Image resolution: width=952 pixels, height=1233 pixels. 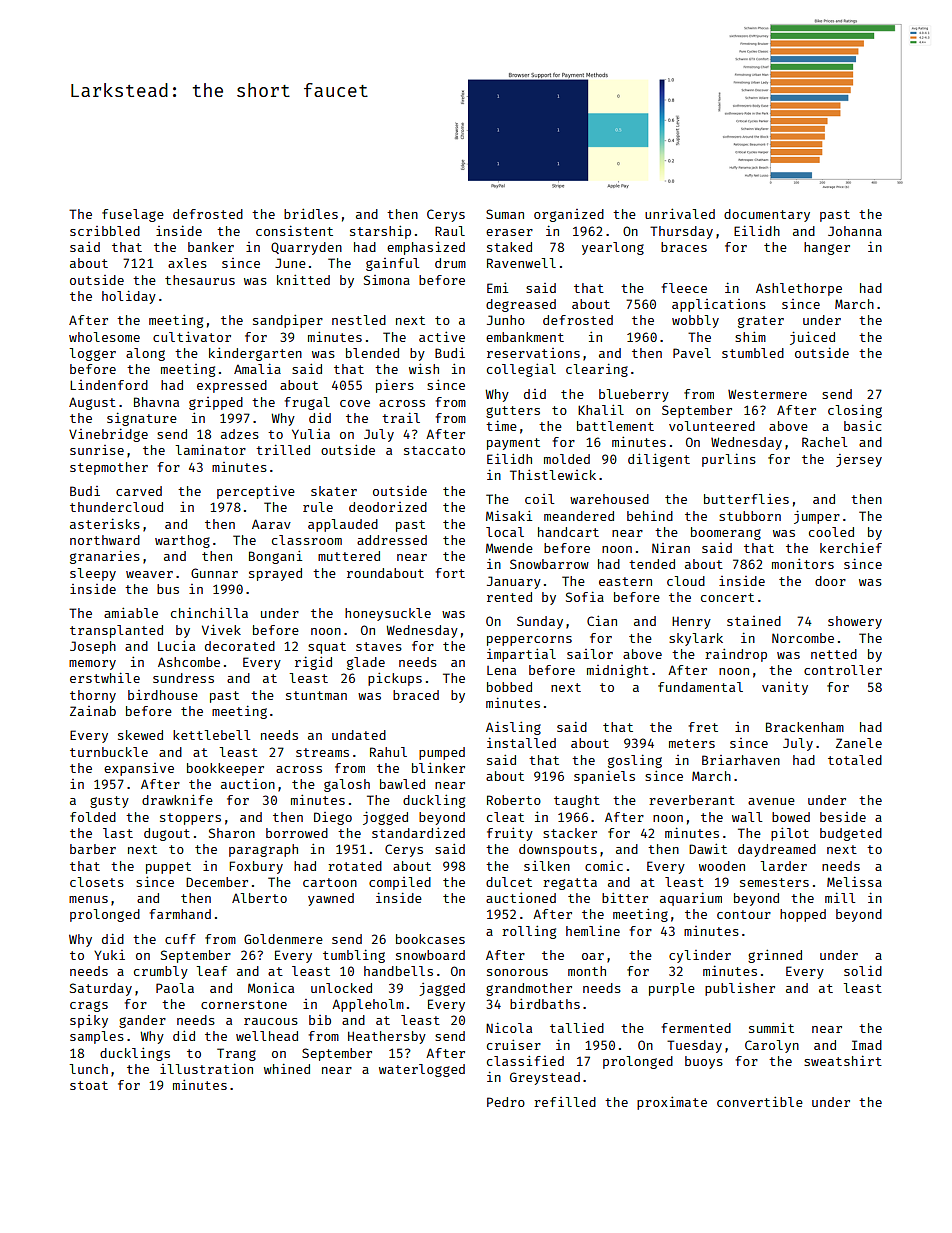 I want to click on illustration, so click(x=206, y=1068).
